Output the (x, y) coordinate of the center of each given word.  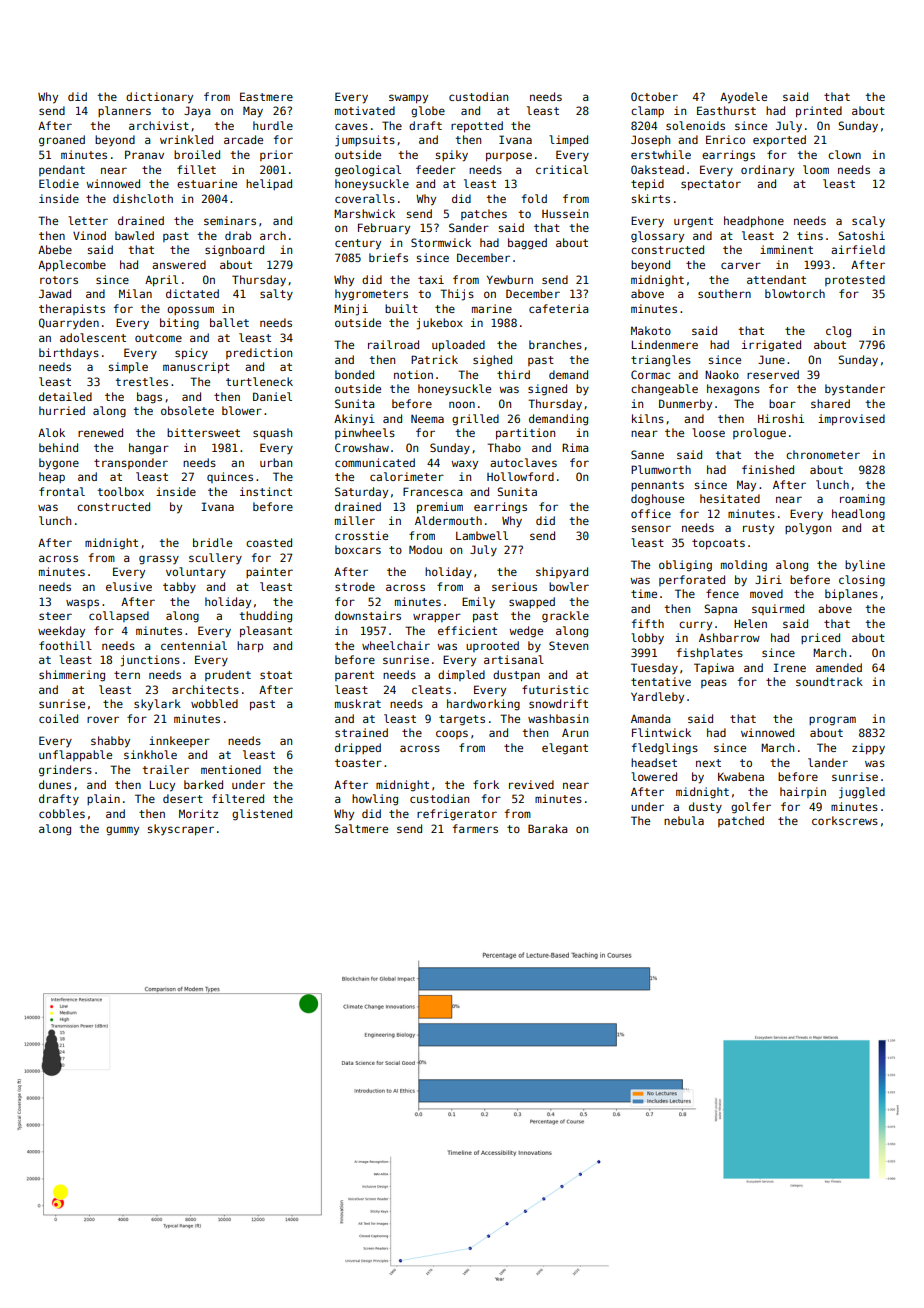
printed (819, 111)
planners (124, 111)
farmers (475, 828)
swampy (408, 99)
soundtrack (829, 681)
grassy (159, 560)
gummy (122, 831)
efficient (467, 630)
